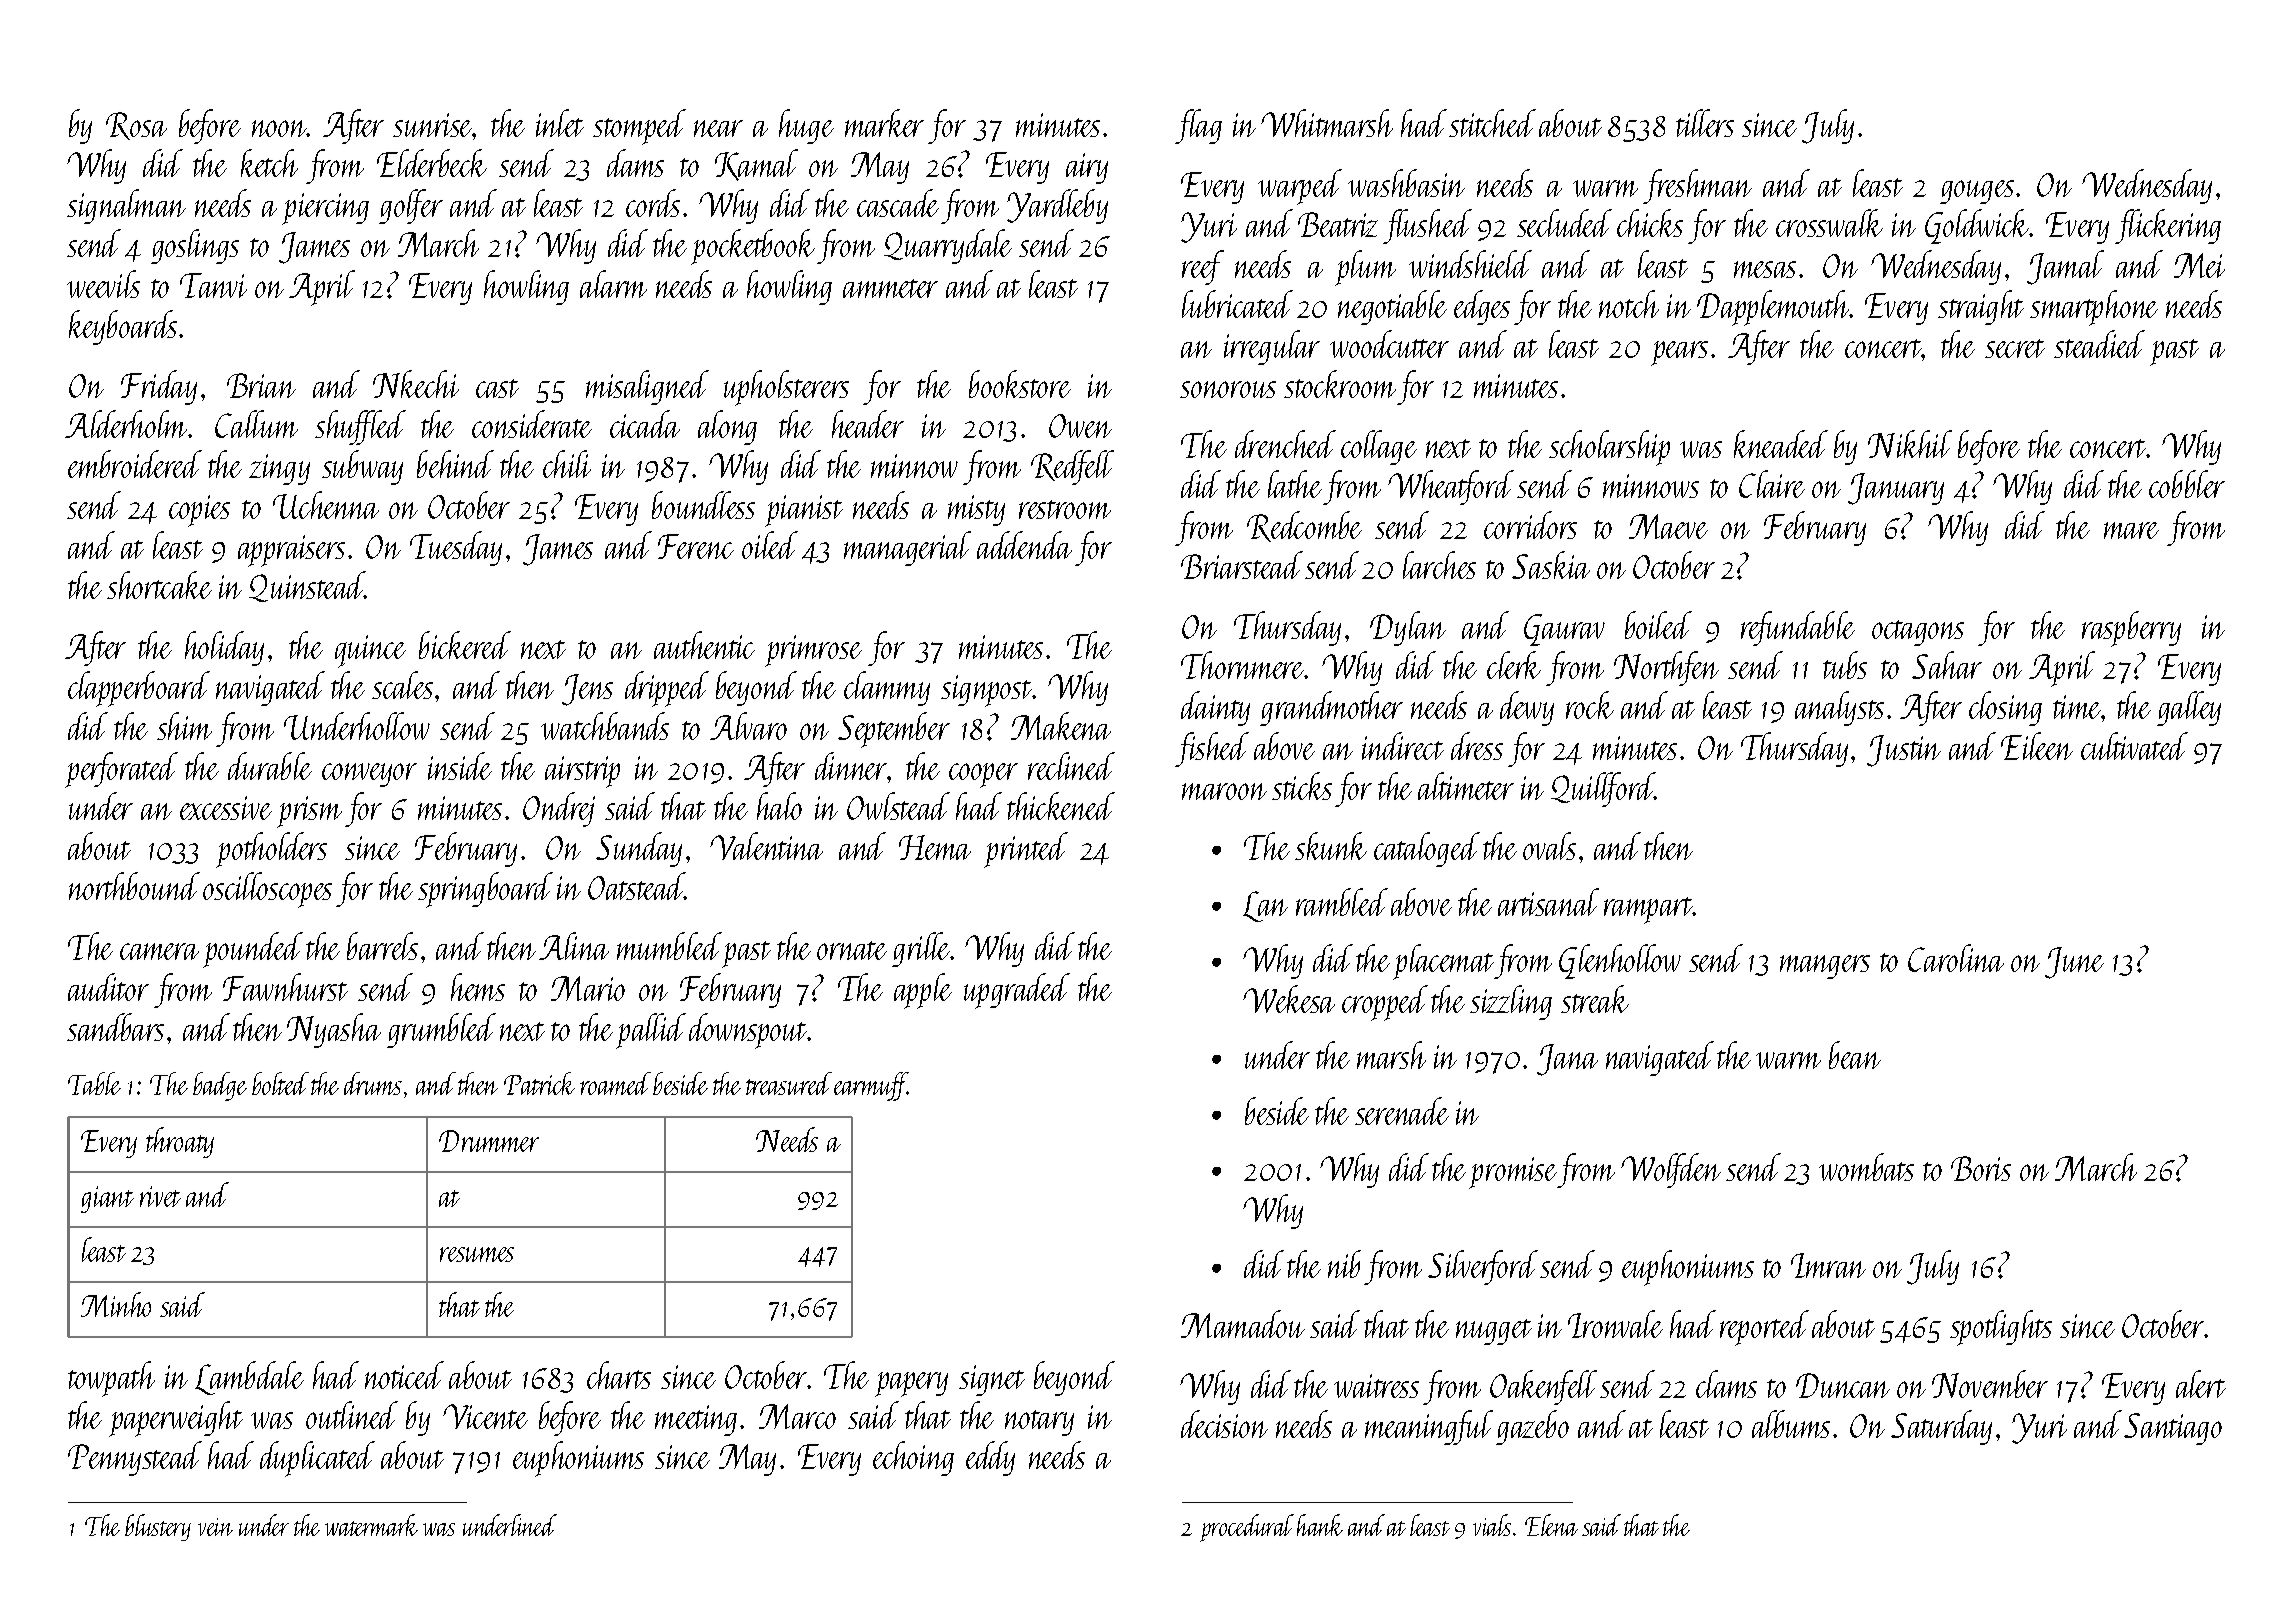 The width and height of the screenshot is (2292, 1620). Describe the element at coordinates (1492, 123) in the screenshot. I see `stitched` at that location.
